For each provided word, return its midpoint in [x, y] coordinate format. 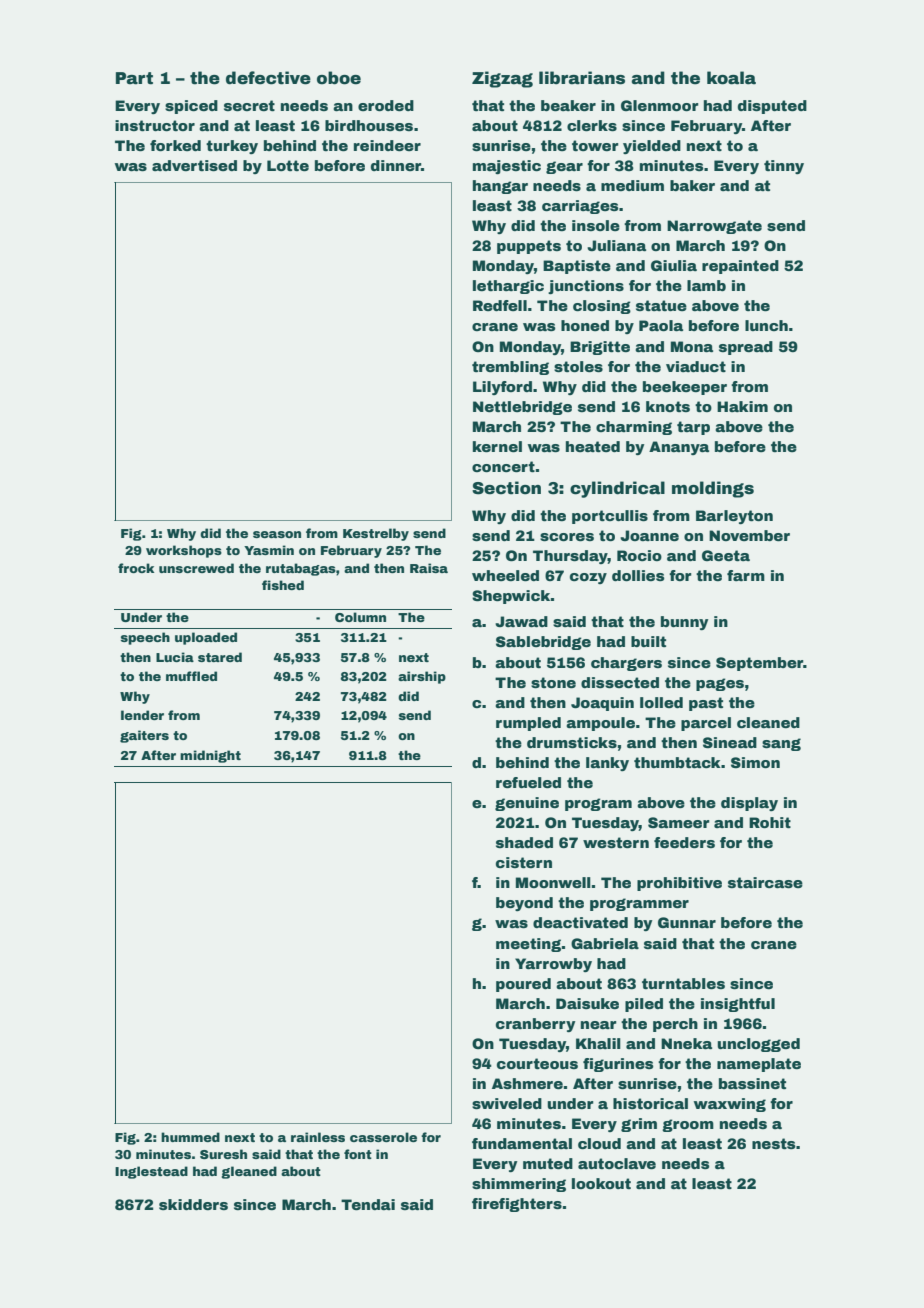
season [277, 534]
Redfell [500, 305]
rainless [318, 1137]
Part [134, 78]
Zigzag [502, 79]
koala [731, 78]
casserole [383, 1137]
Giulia [674, 265]
